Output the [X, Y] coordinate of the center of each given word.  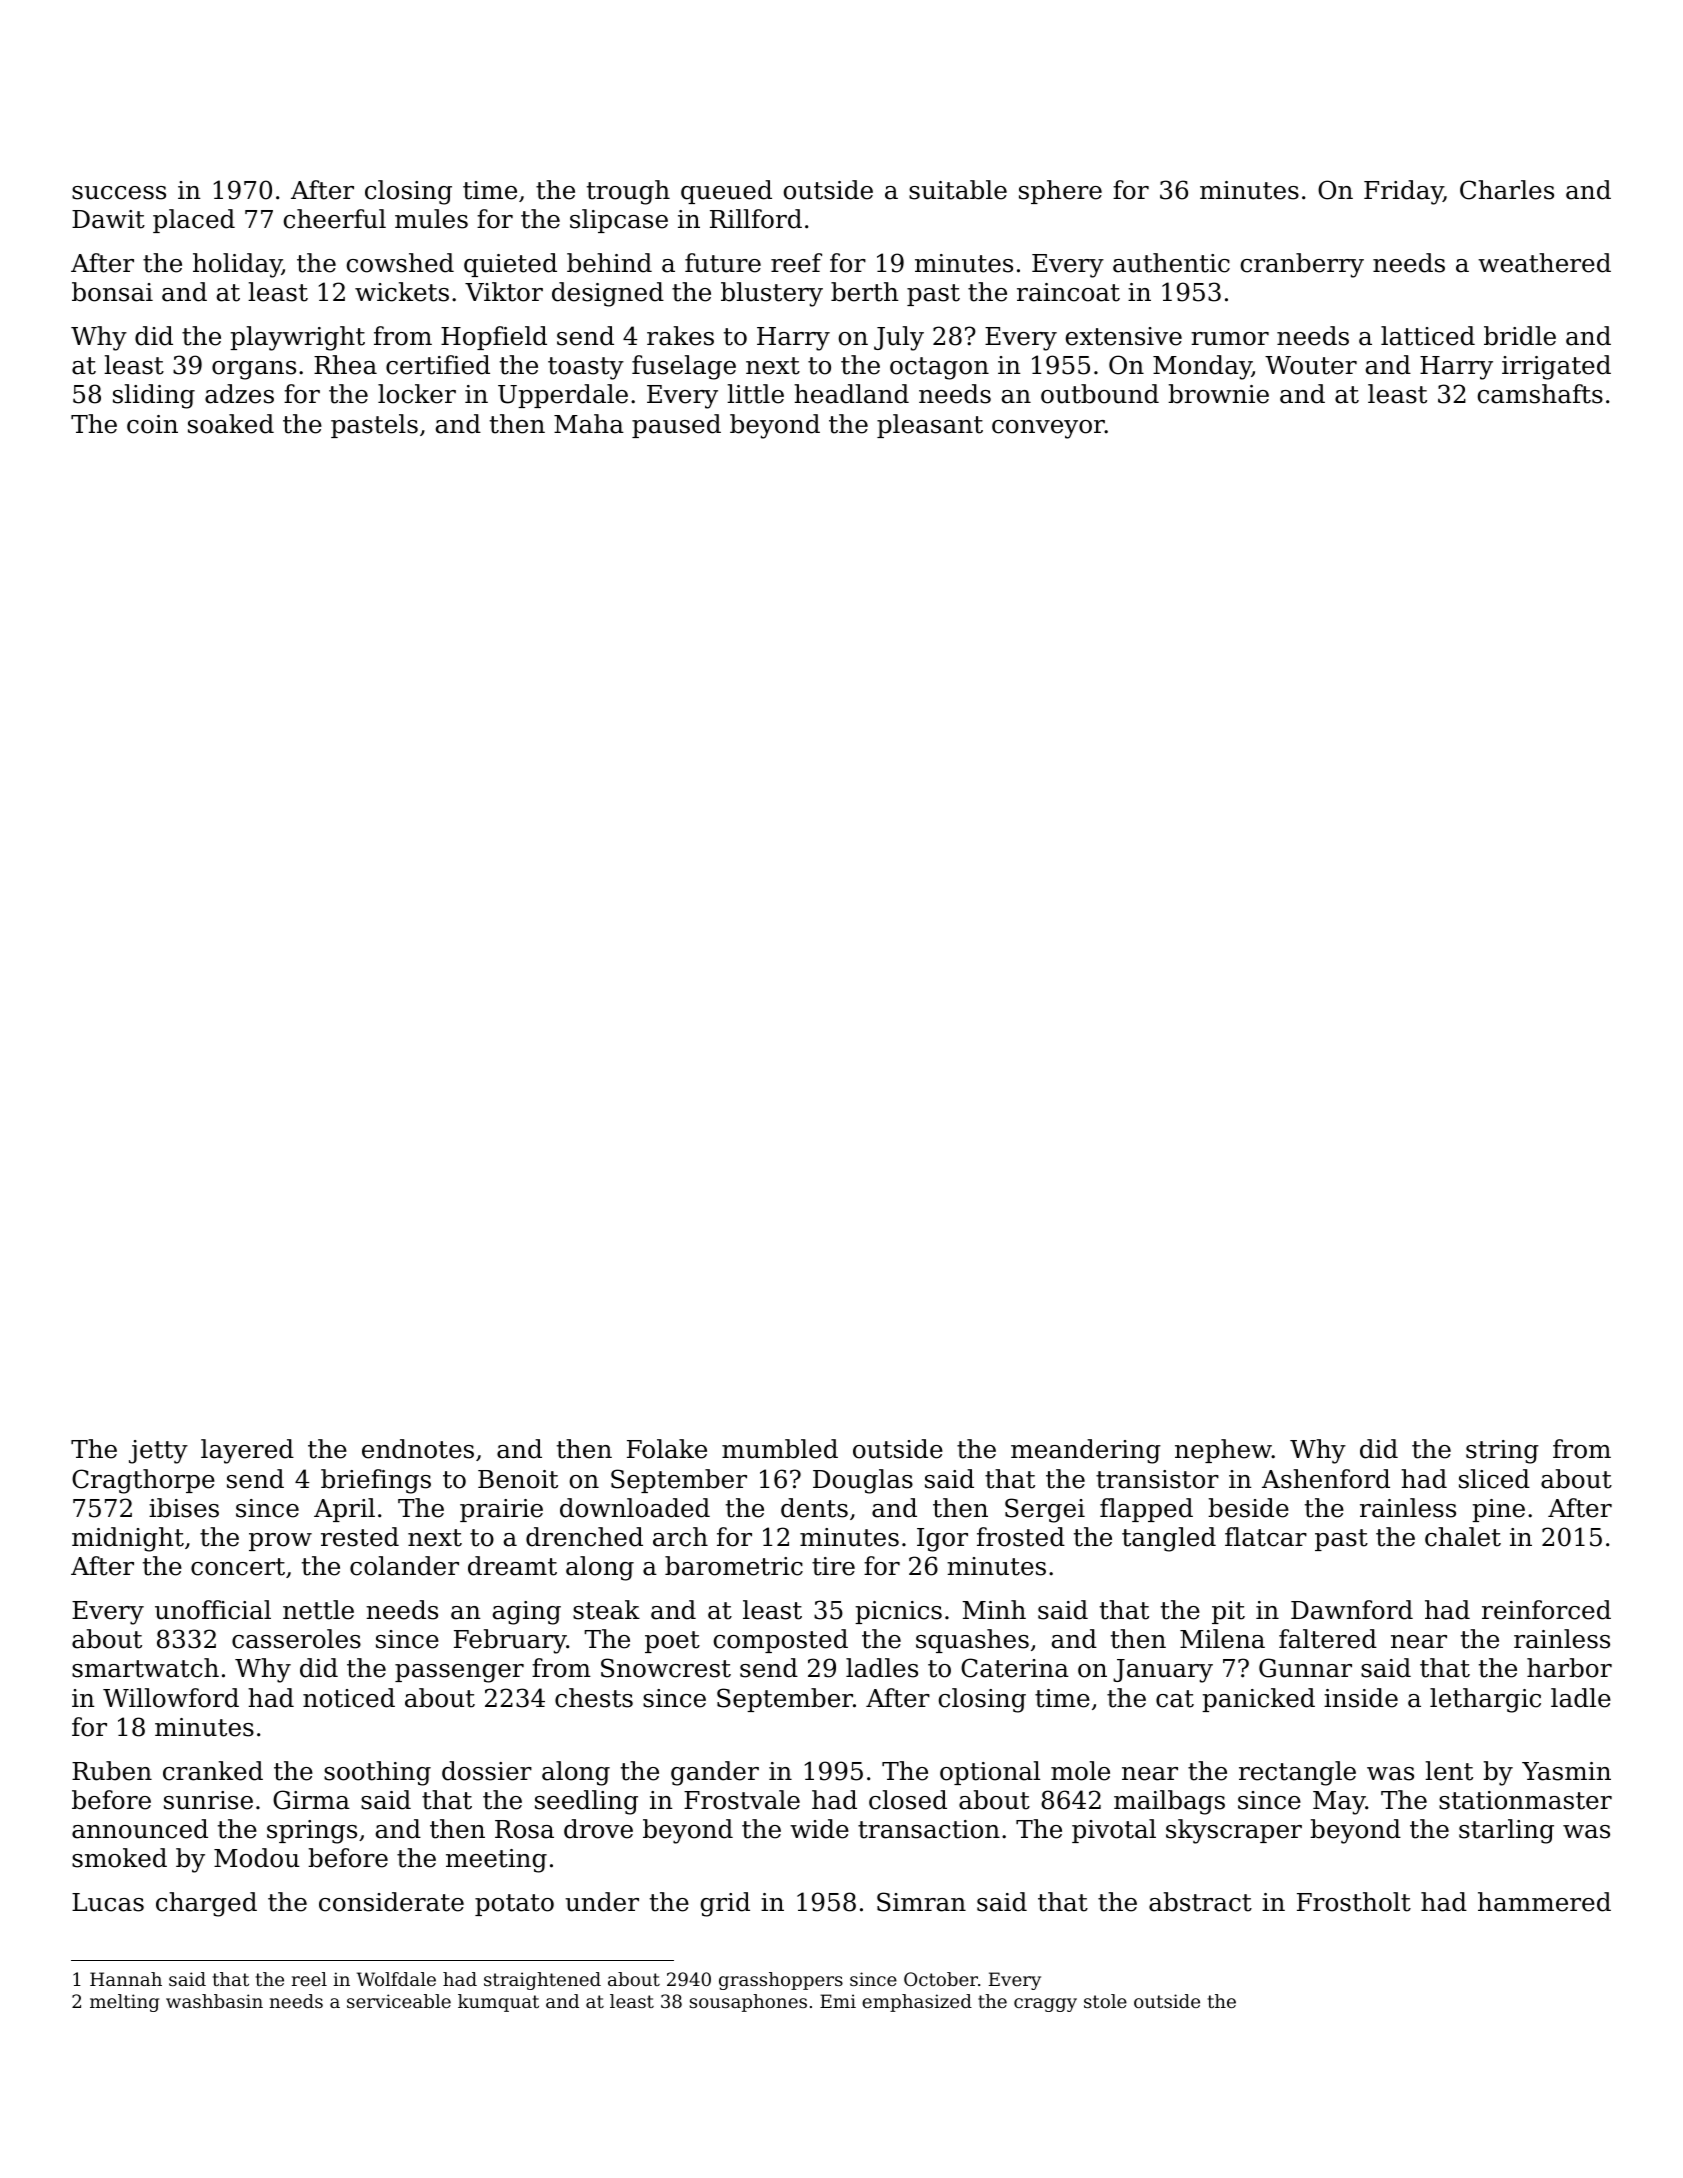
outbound [1100, 394]
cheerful [335, 219]
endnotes [418, 1449]
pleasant [930, 426]
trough [628, 192]
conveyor [1048, 429]
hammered [1544, 1902]
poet [672, 1642]
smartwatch [145, 1668]
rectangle [1297, 1773]
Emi [838, 2001]
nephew [1223, 1451]
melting [124, 2003]
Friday [1403, 192]
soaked [231, 424]
